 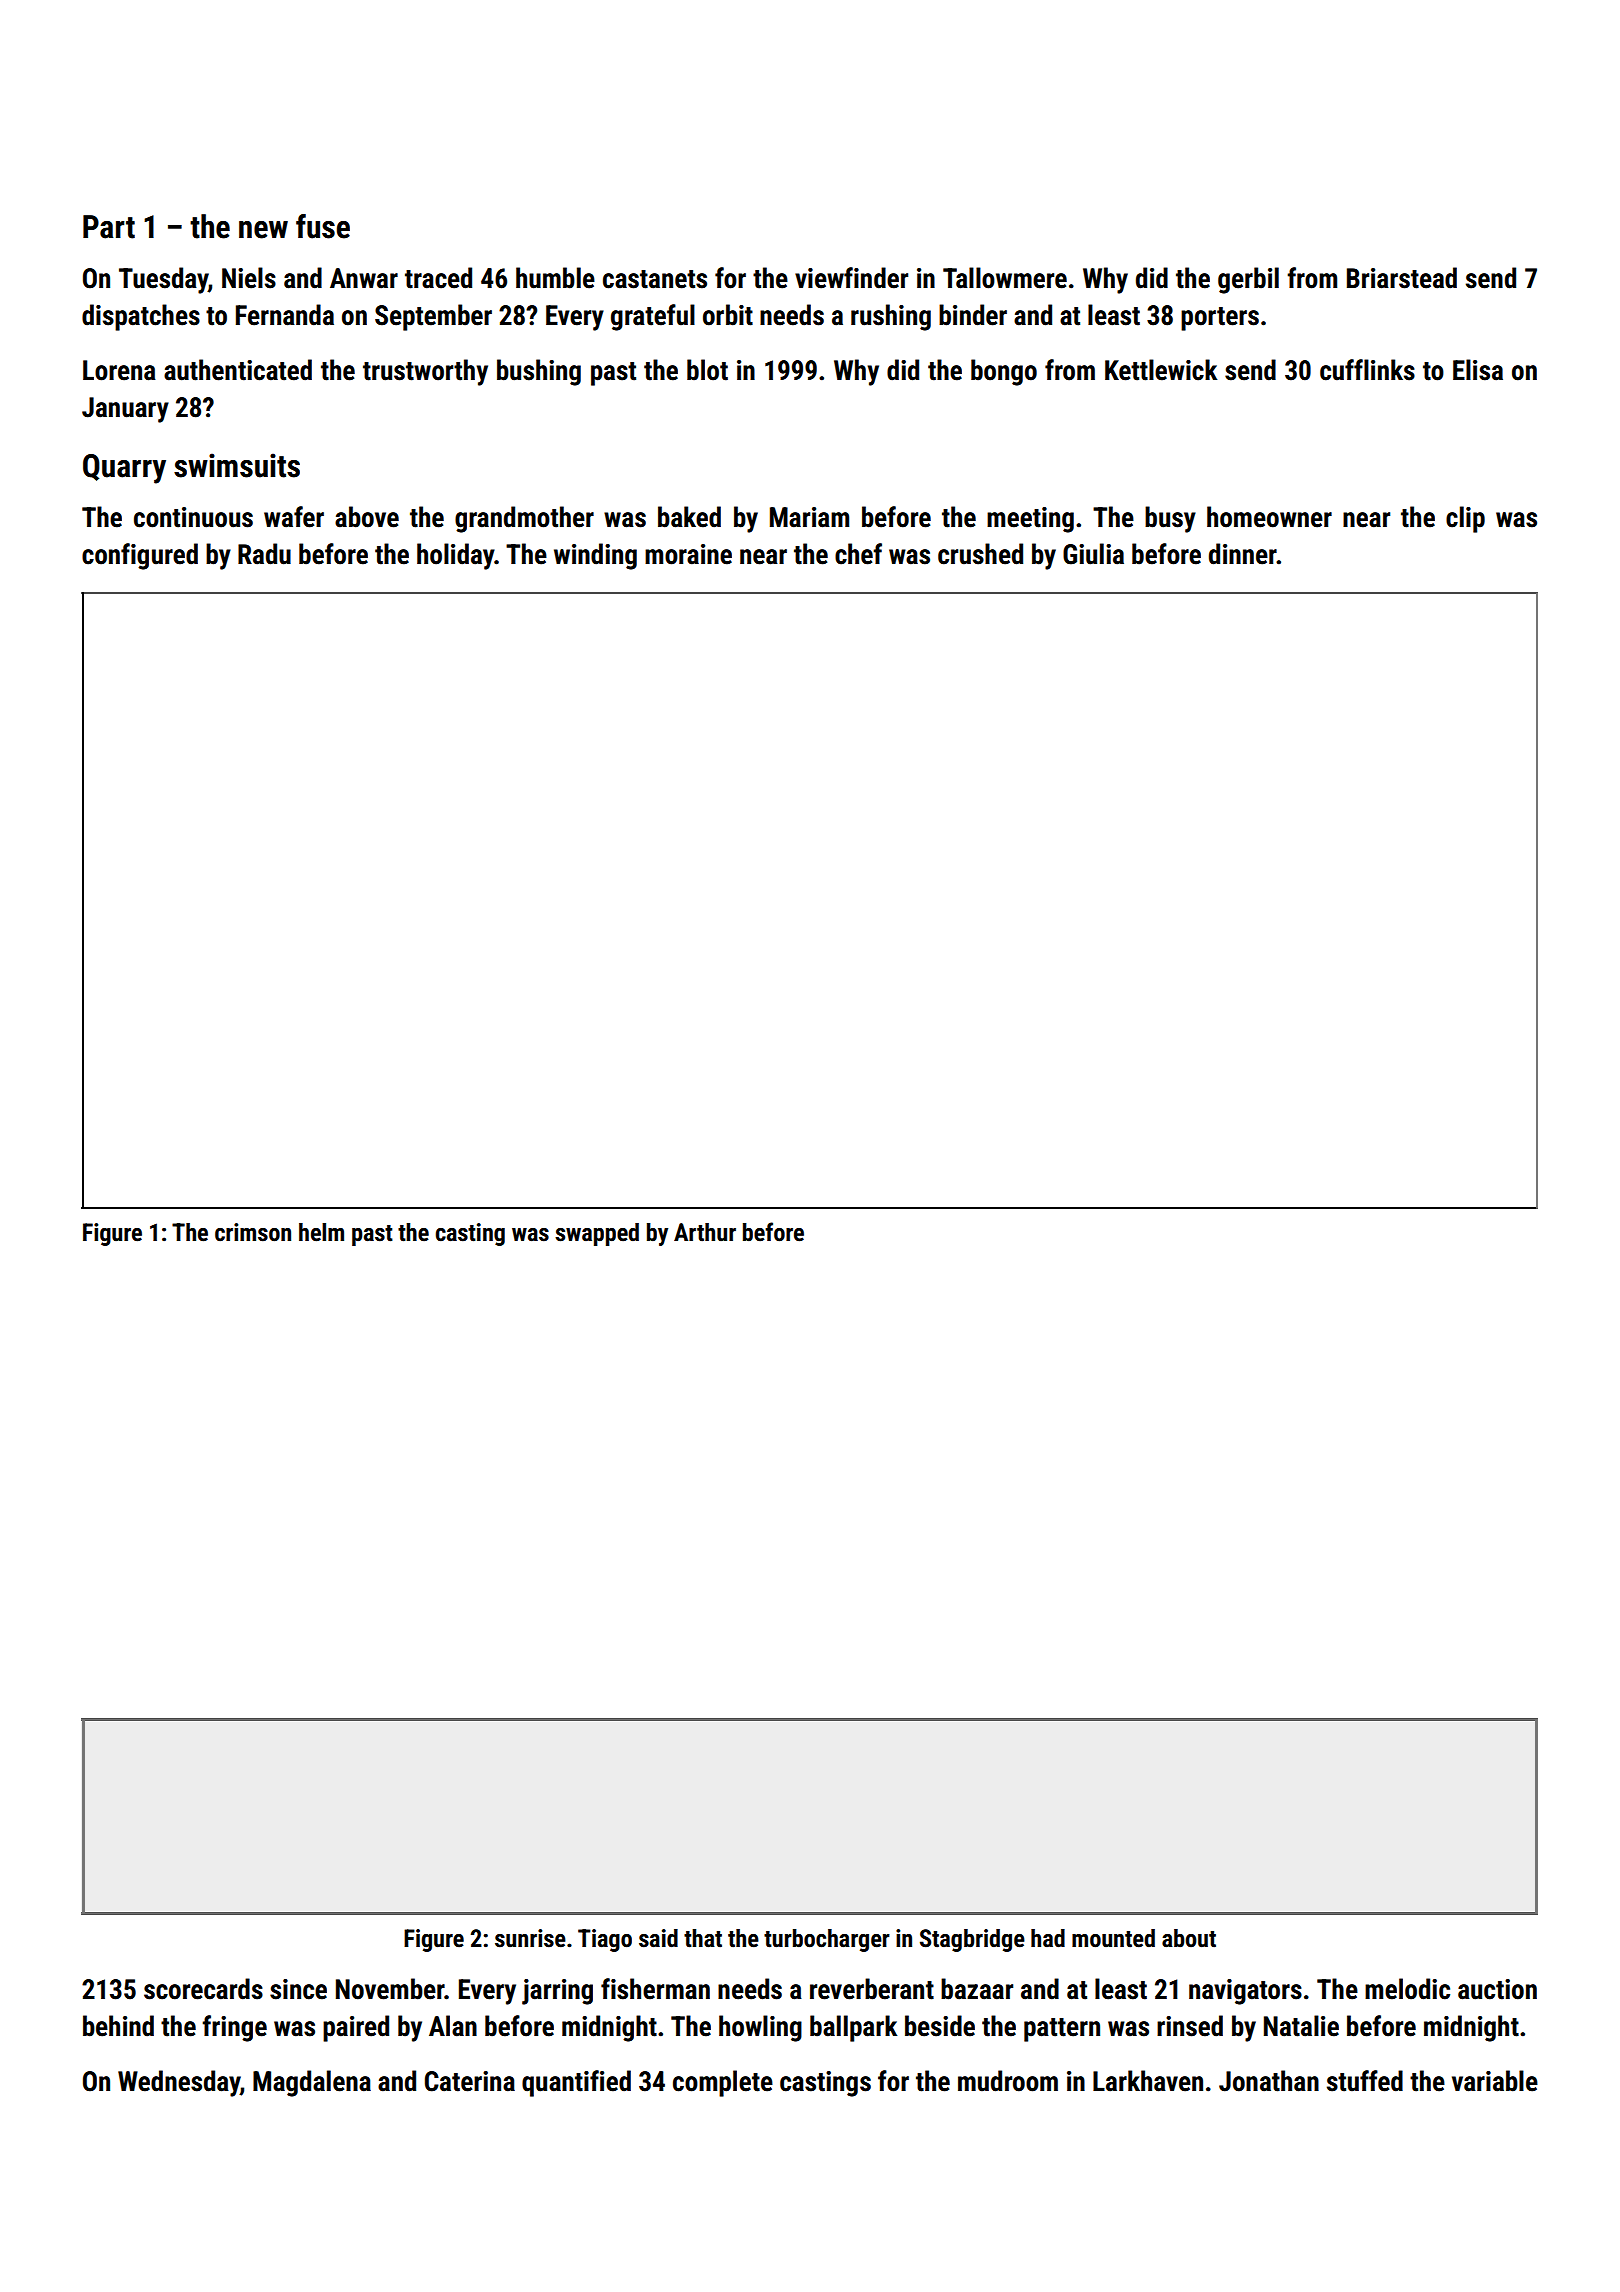 I want to click on porters, so click(x=1220, y=319).
